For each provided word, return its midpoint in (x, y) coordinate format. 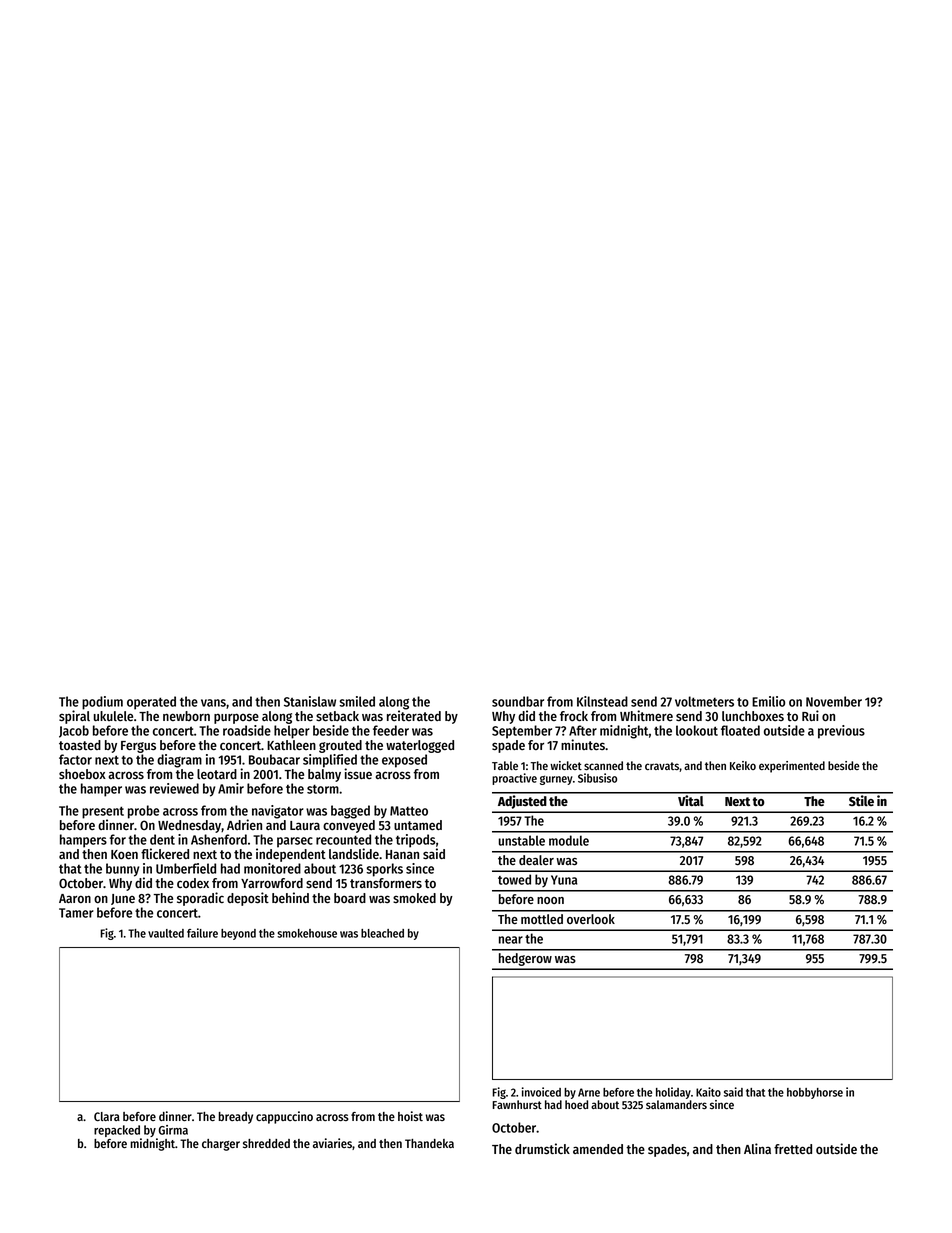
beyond (238, 934)
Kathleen (291, 745)
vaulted (166, 933)
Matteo (409, 811)
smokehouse (307, 933)
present (103, 812)
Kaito (708, 1092)
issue (358, 773)
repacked (117, 1131)
